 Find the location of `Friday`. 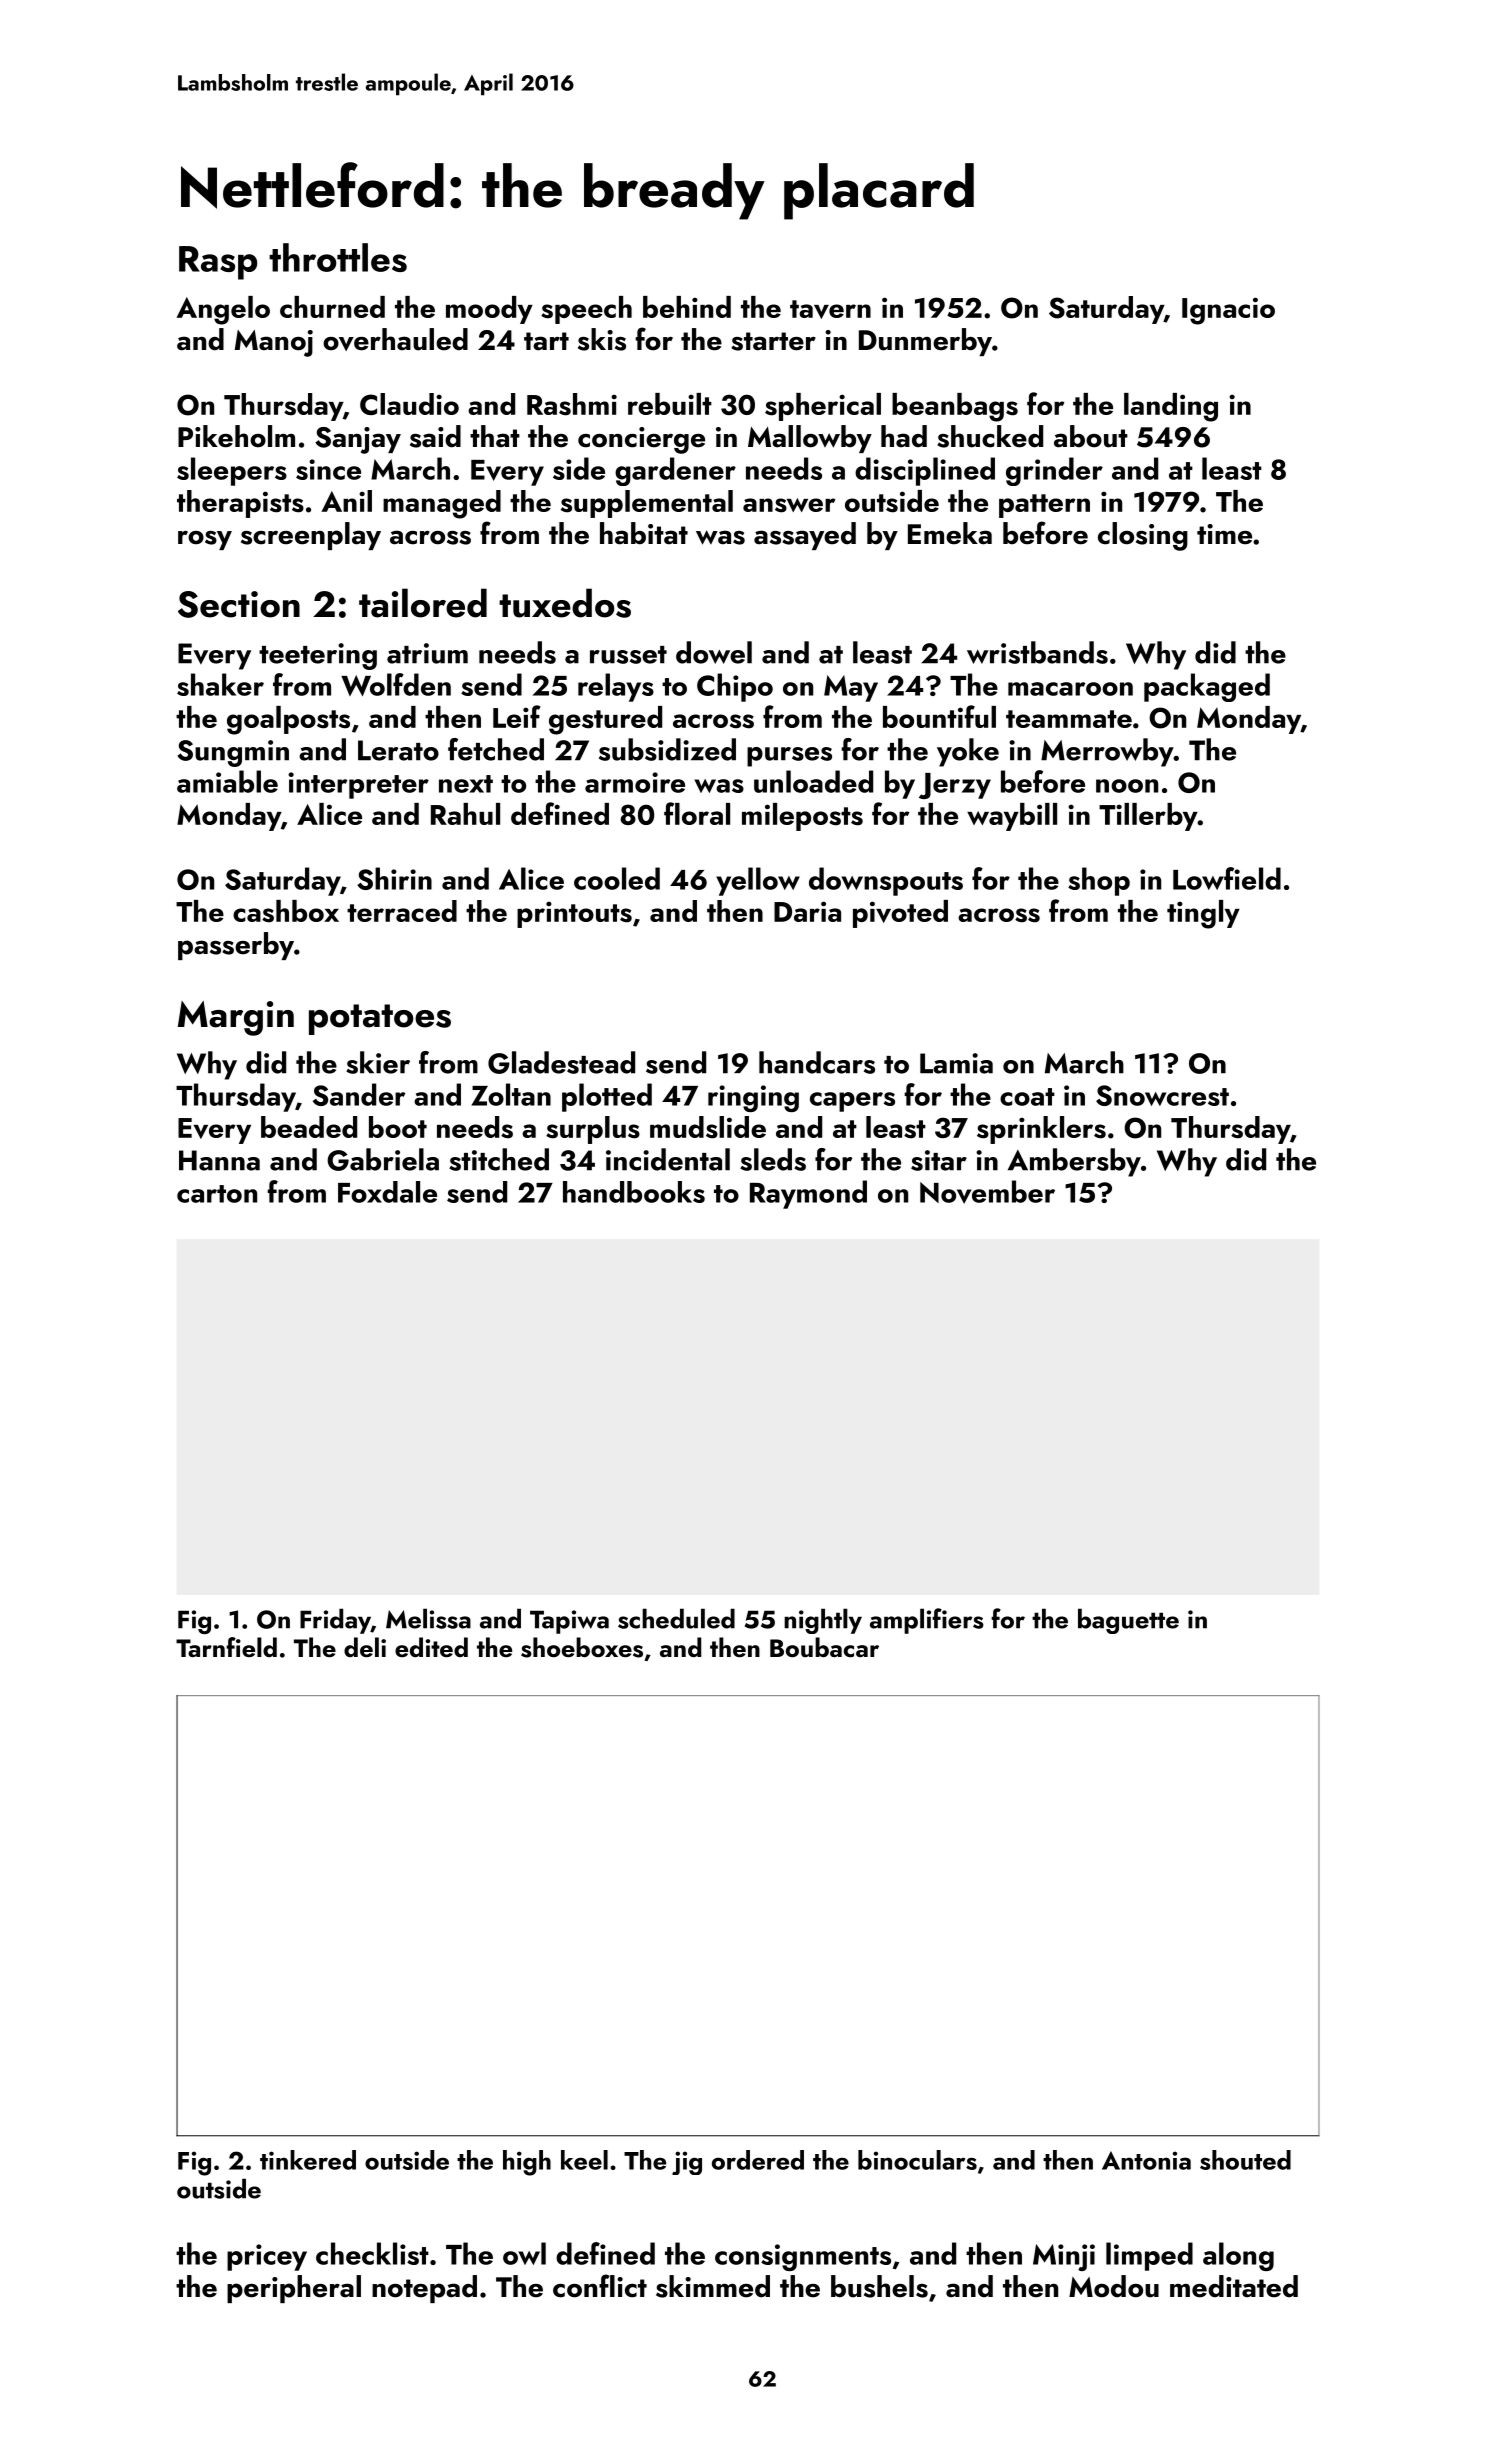

Friday is located at coordinates (335, 1621).
